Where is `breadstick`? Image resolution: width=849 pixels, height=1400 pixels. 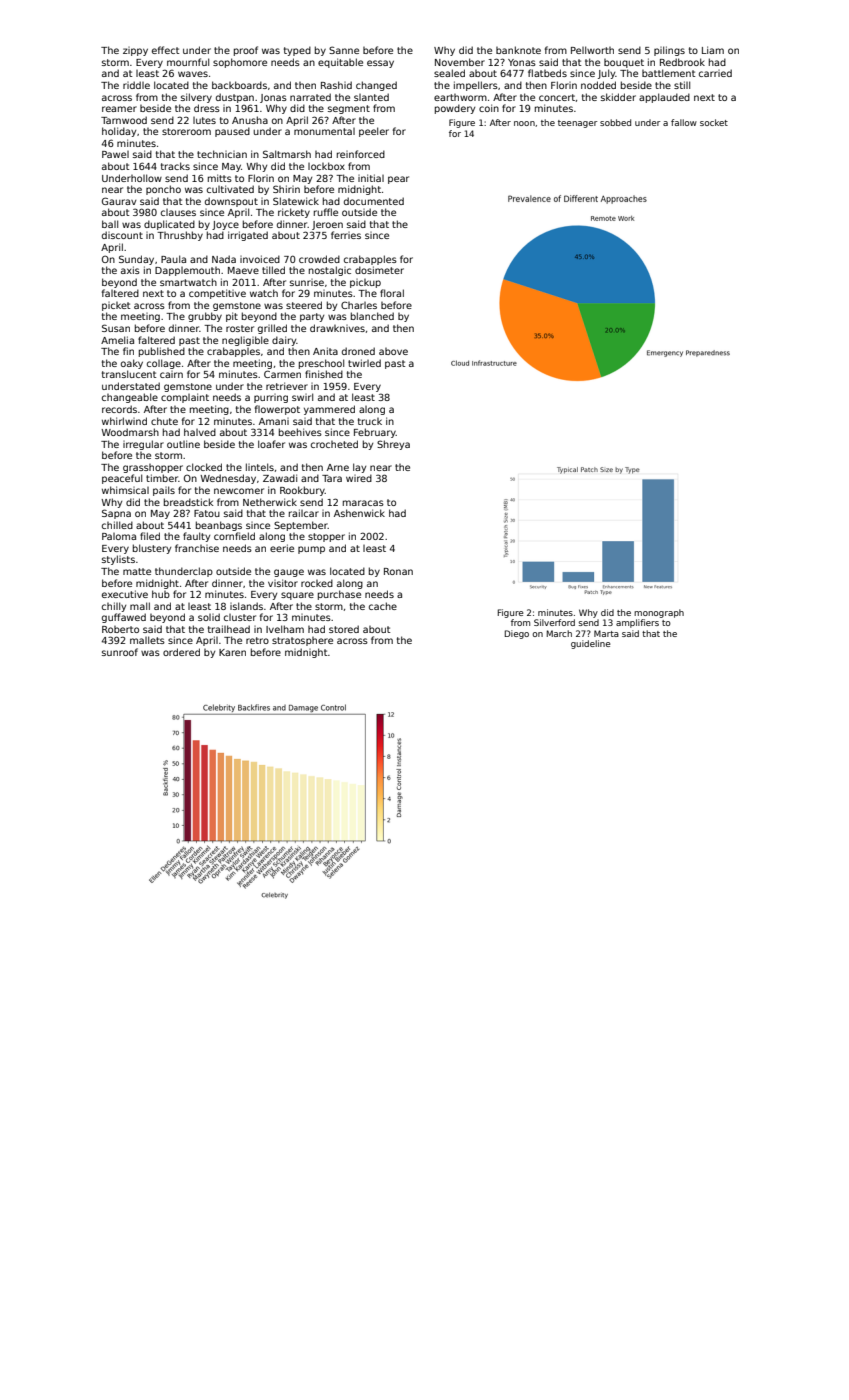
breadstick is located at coordinates (188, 502).
